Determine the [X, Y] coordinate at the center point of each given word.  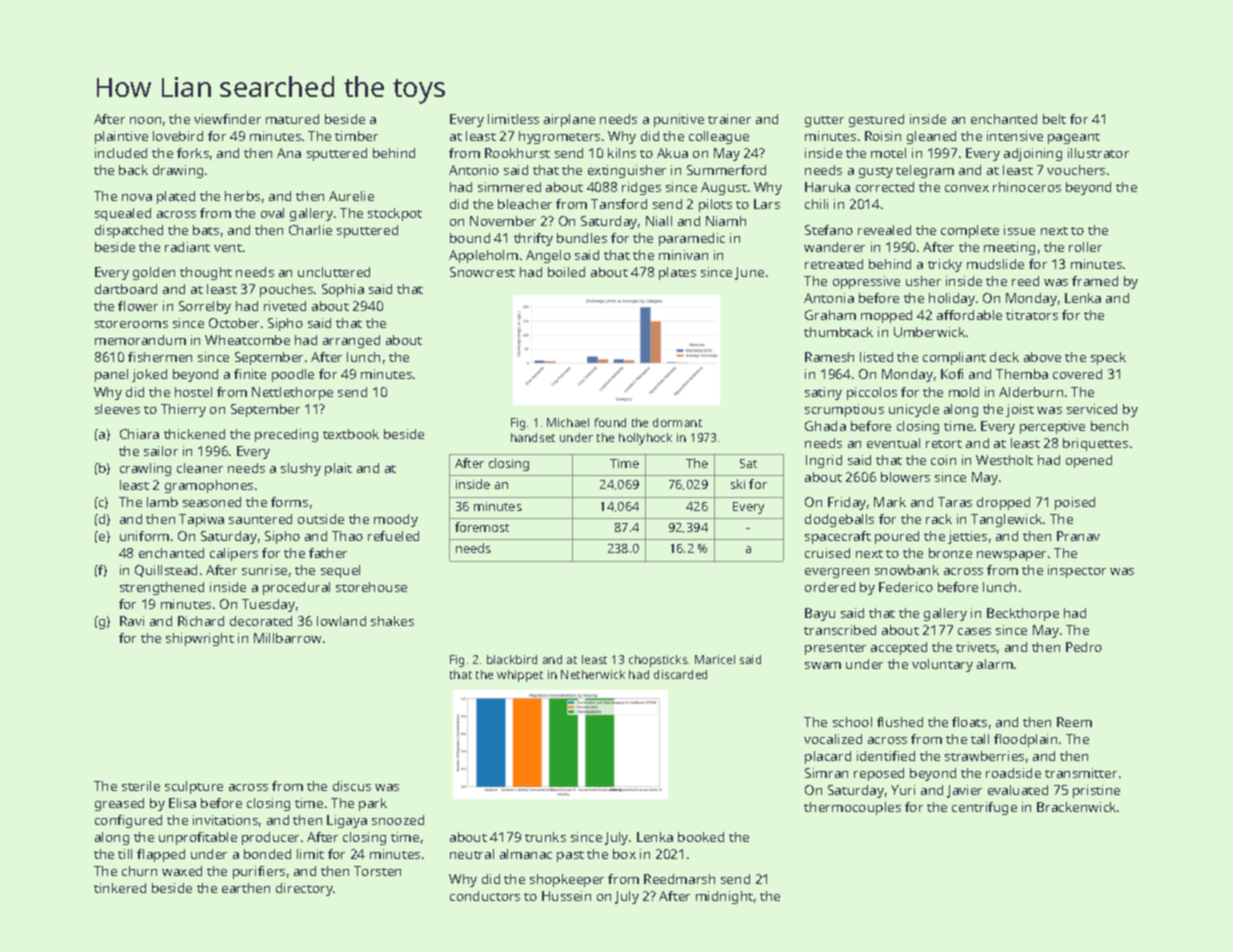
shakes [392, 621]
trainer [729, 119]
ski [738, 484]
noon [145, 120]
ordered [830, 587]
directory [304, 889]
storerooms [131, 324]
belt [1054, 119]
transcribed [840, 630]
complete [970, 231]
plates [677, 273]
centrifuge [984, 808]
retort [944, 444]
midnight [724, 897]
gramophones [209, 486]
